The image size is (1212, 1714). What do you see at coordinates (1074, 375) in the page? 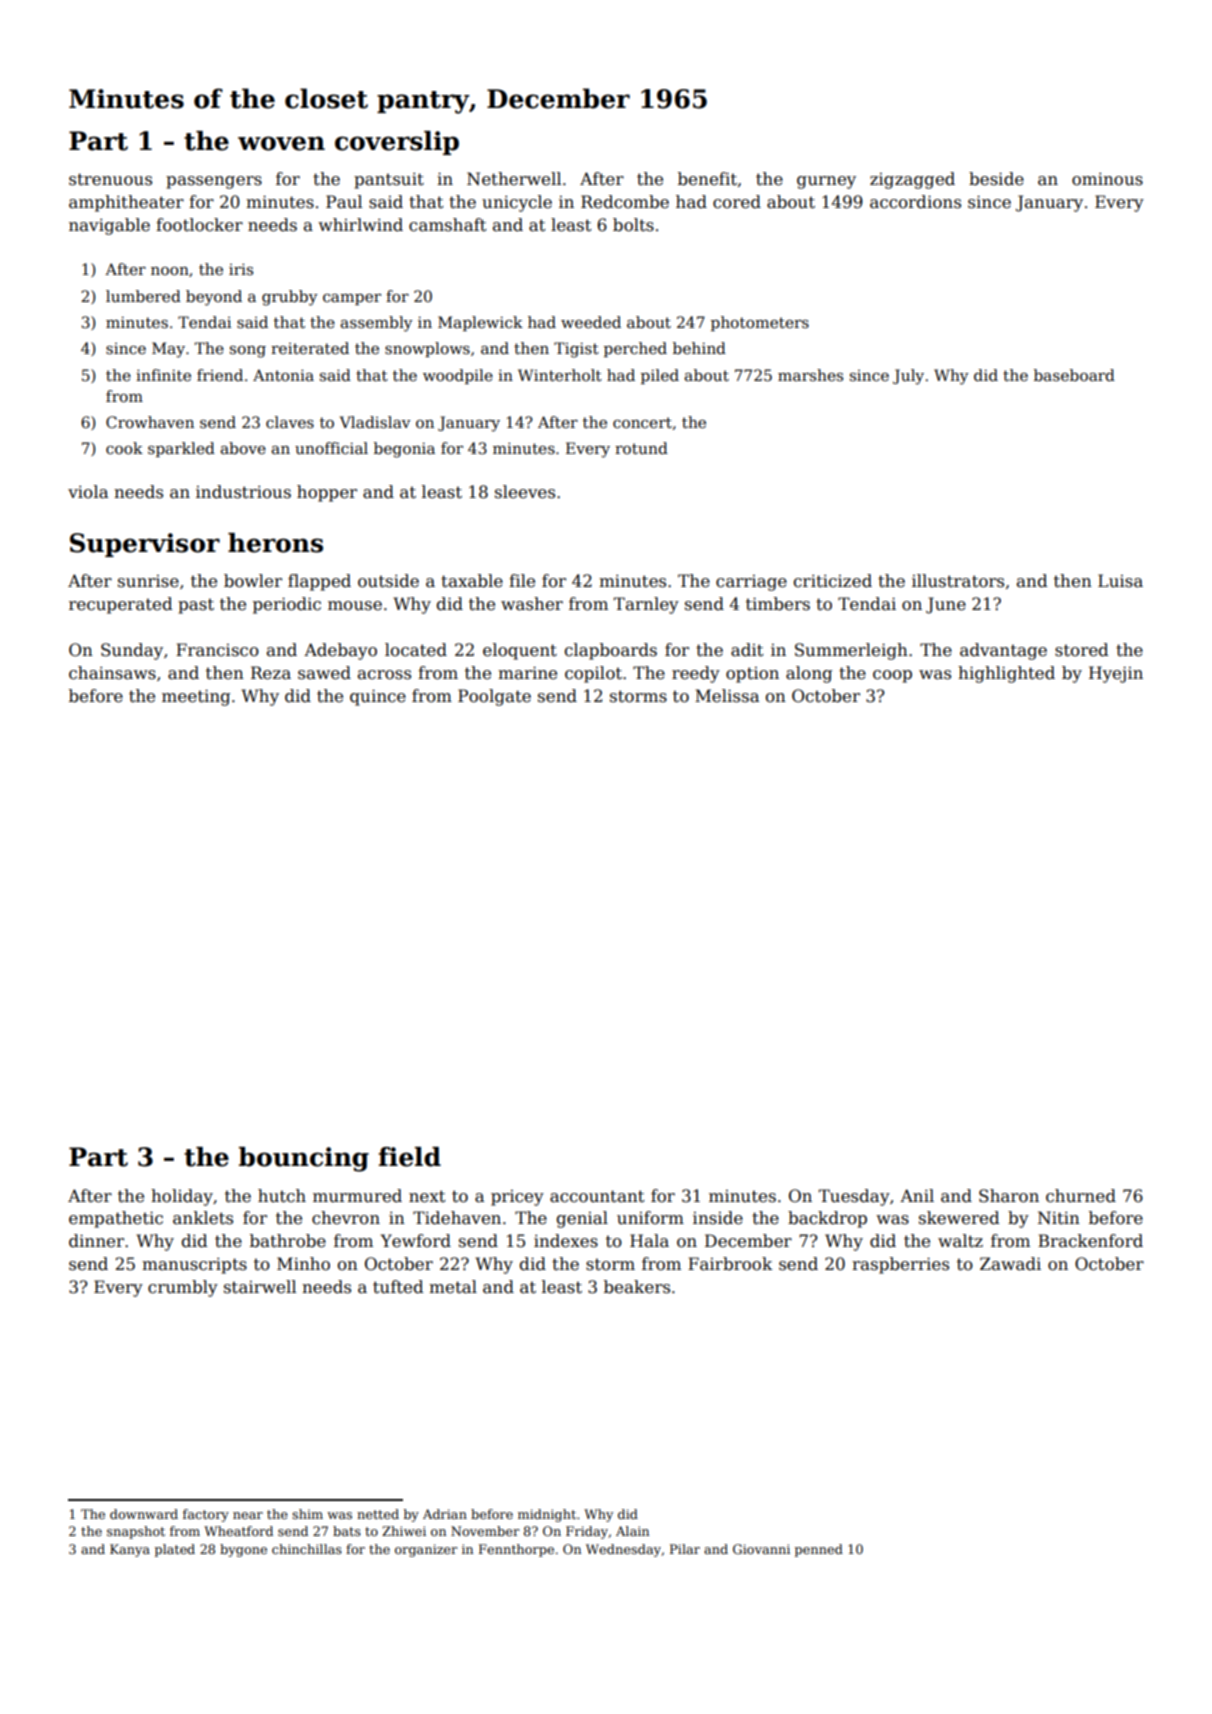
I see `baseboard` at bounding box center [1074, 375].
